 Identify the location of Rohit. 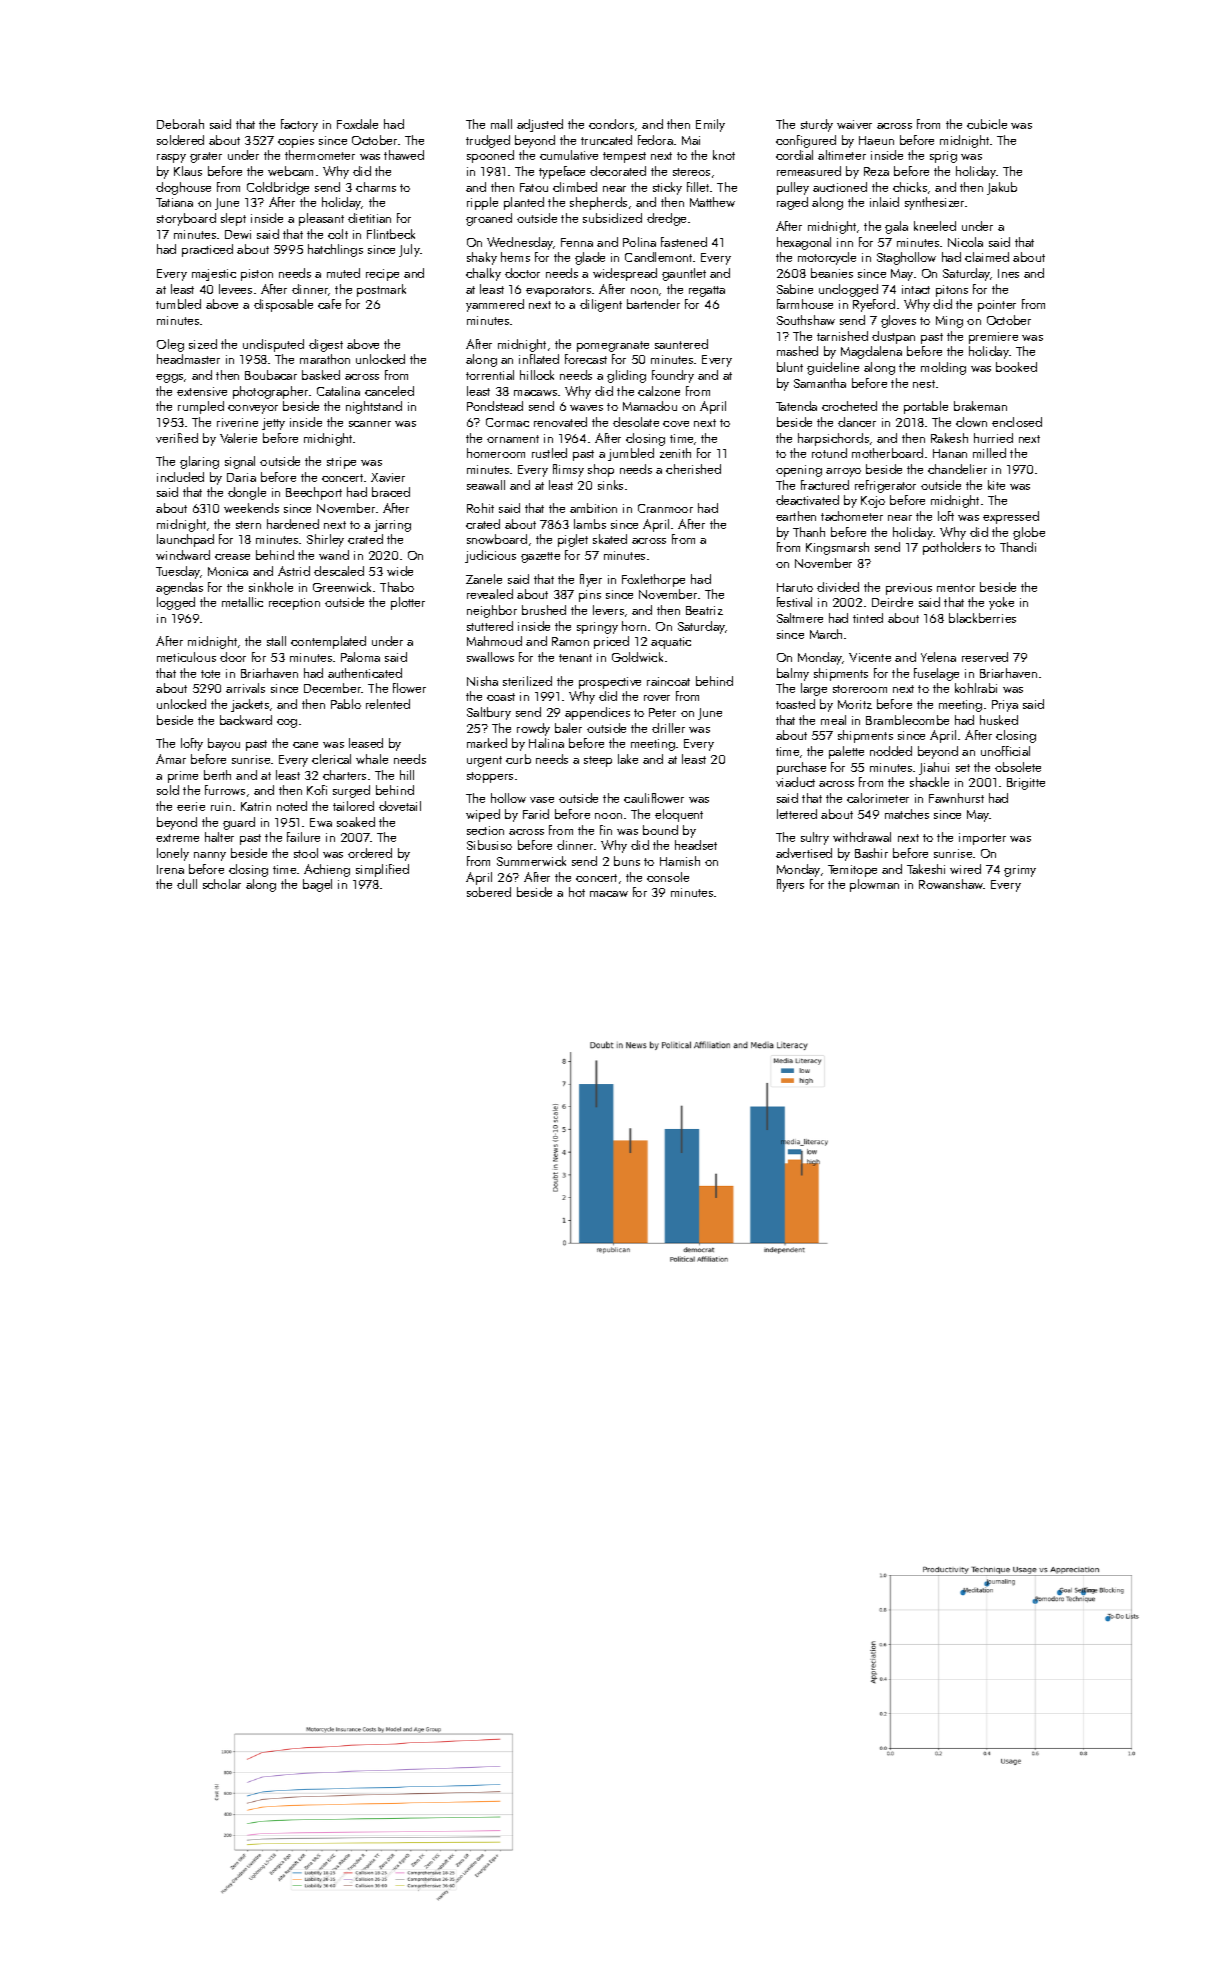
(480, 508).
